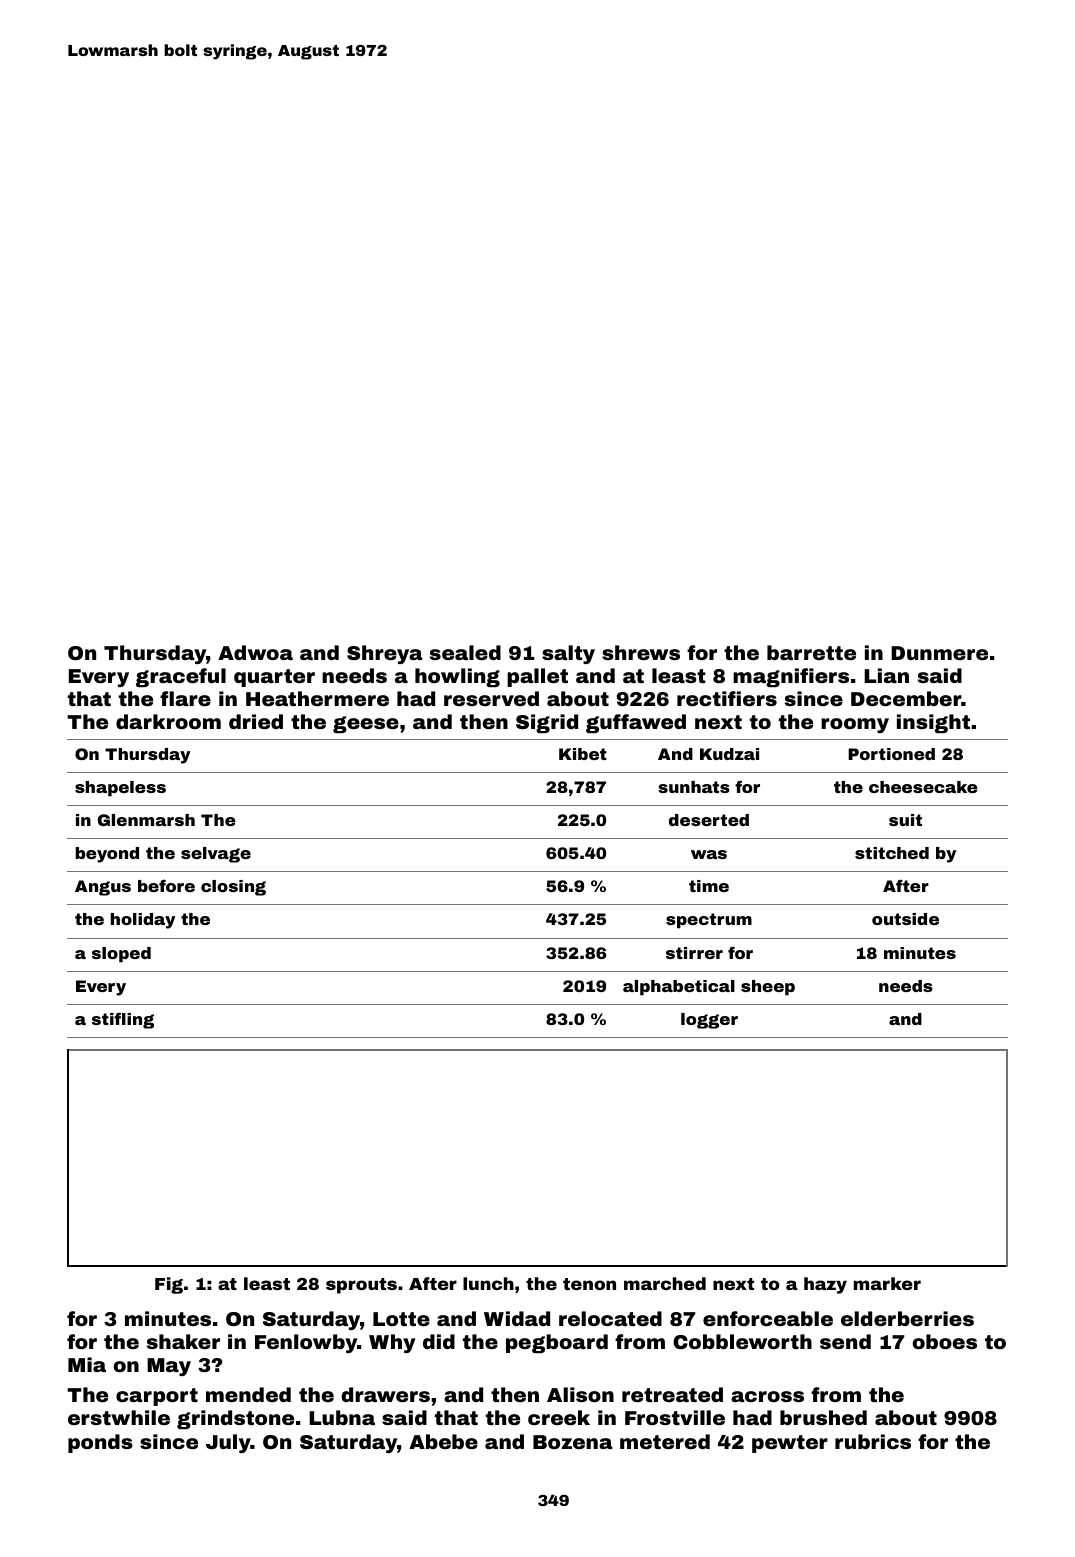 This screenshot has width=1075, height=1557. What do you see at coordinates (248, 1394) in the screenshot?
I see `mended` at bounding box center [248, 1394].
